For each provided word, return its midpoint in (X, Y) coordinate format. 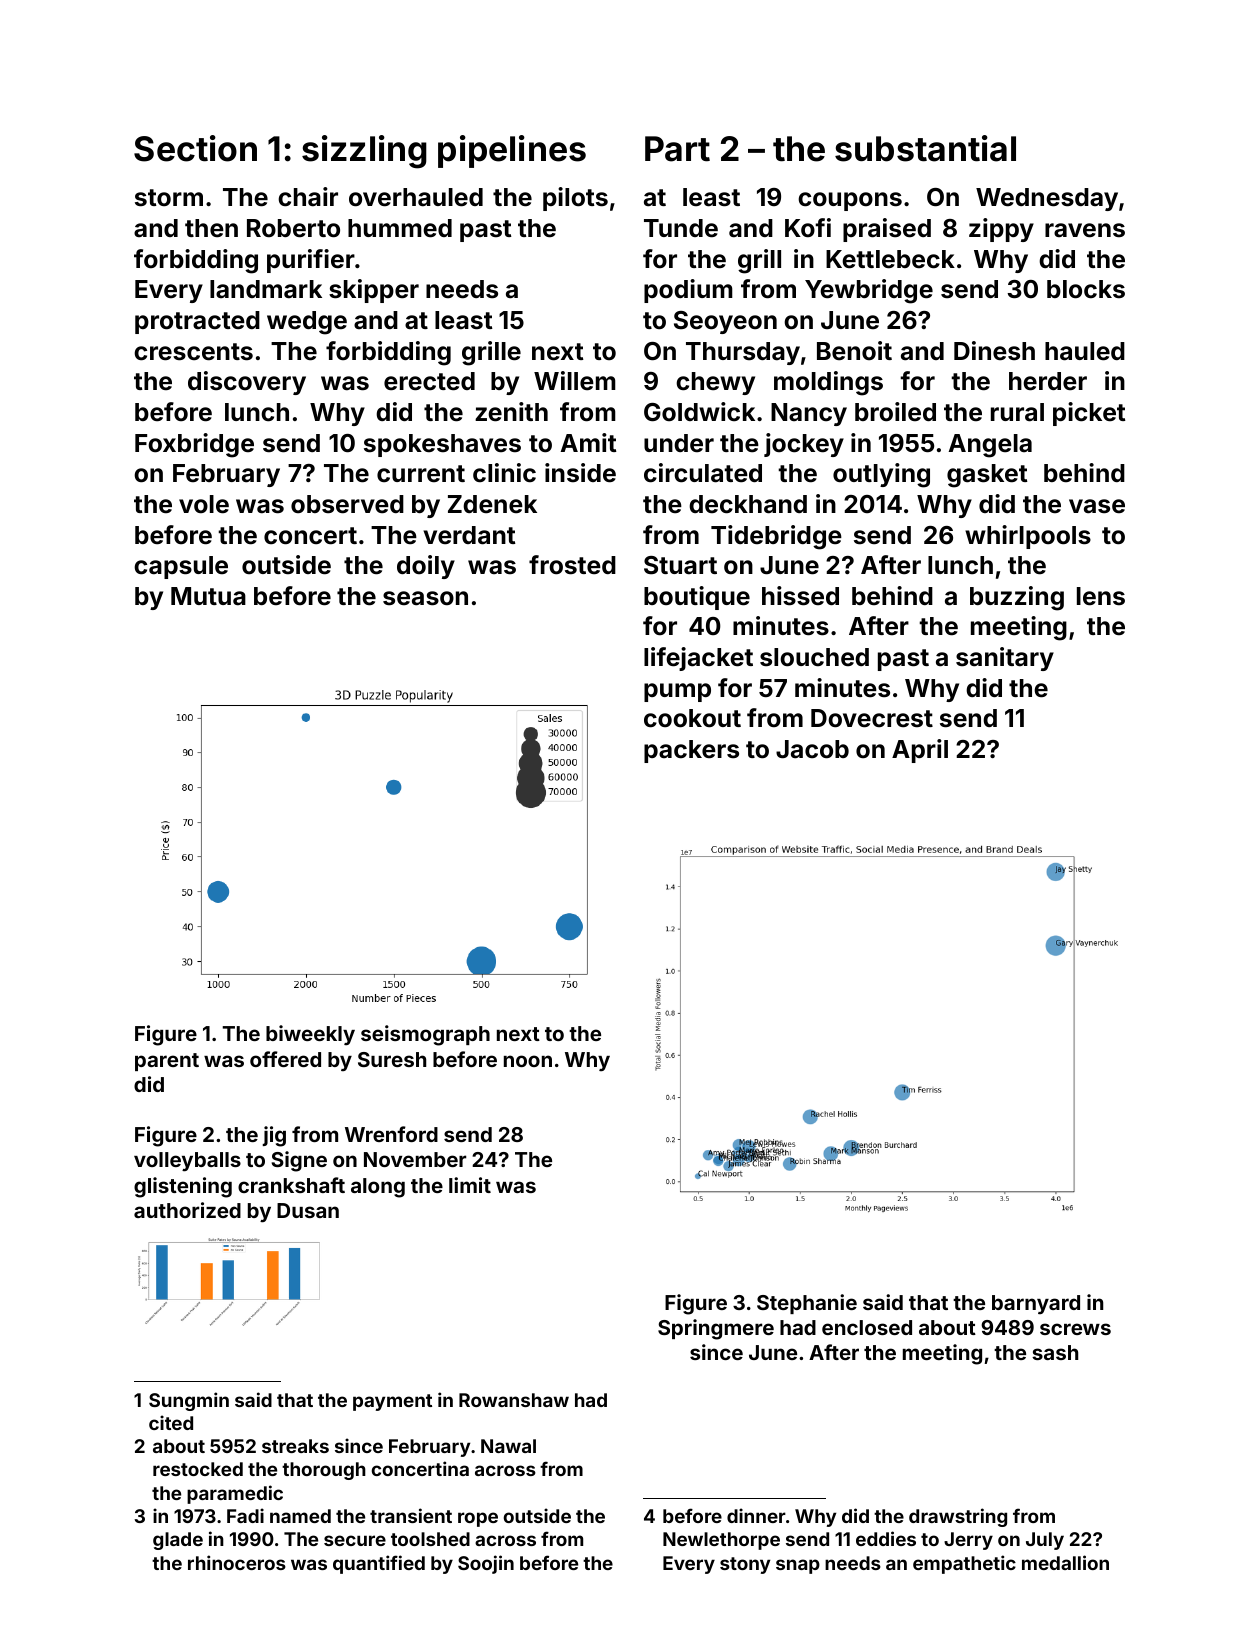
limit (470, 1185)
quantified (379, 1564)
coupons (850, 201)
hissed (800, 596)
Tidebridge (776, 537)
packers (691, 751)
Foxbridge (194, 445)
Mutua (208, 596)
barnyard (1036, 1304)
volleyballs (187, 1162)
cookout (692, 718)
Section (195, 148)
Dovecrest (872, 718)
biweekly (310, 1035)
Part (677, 149)
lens (1101, 596)
